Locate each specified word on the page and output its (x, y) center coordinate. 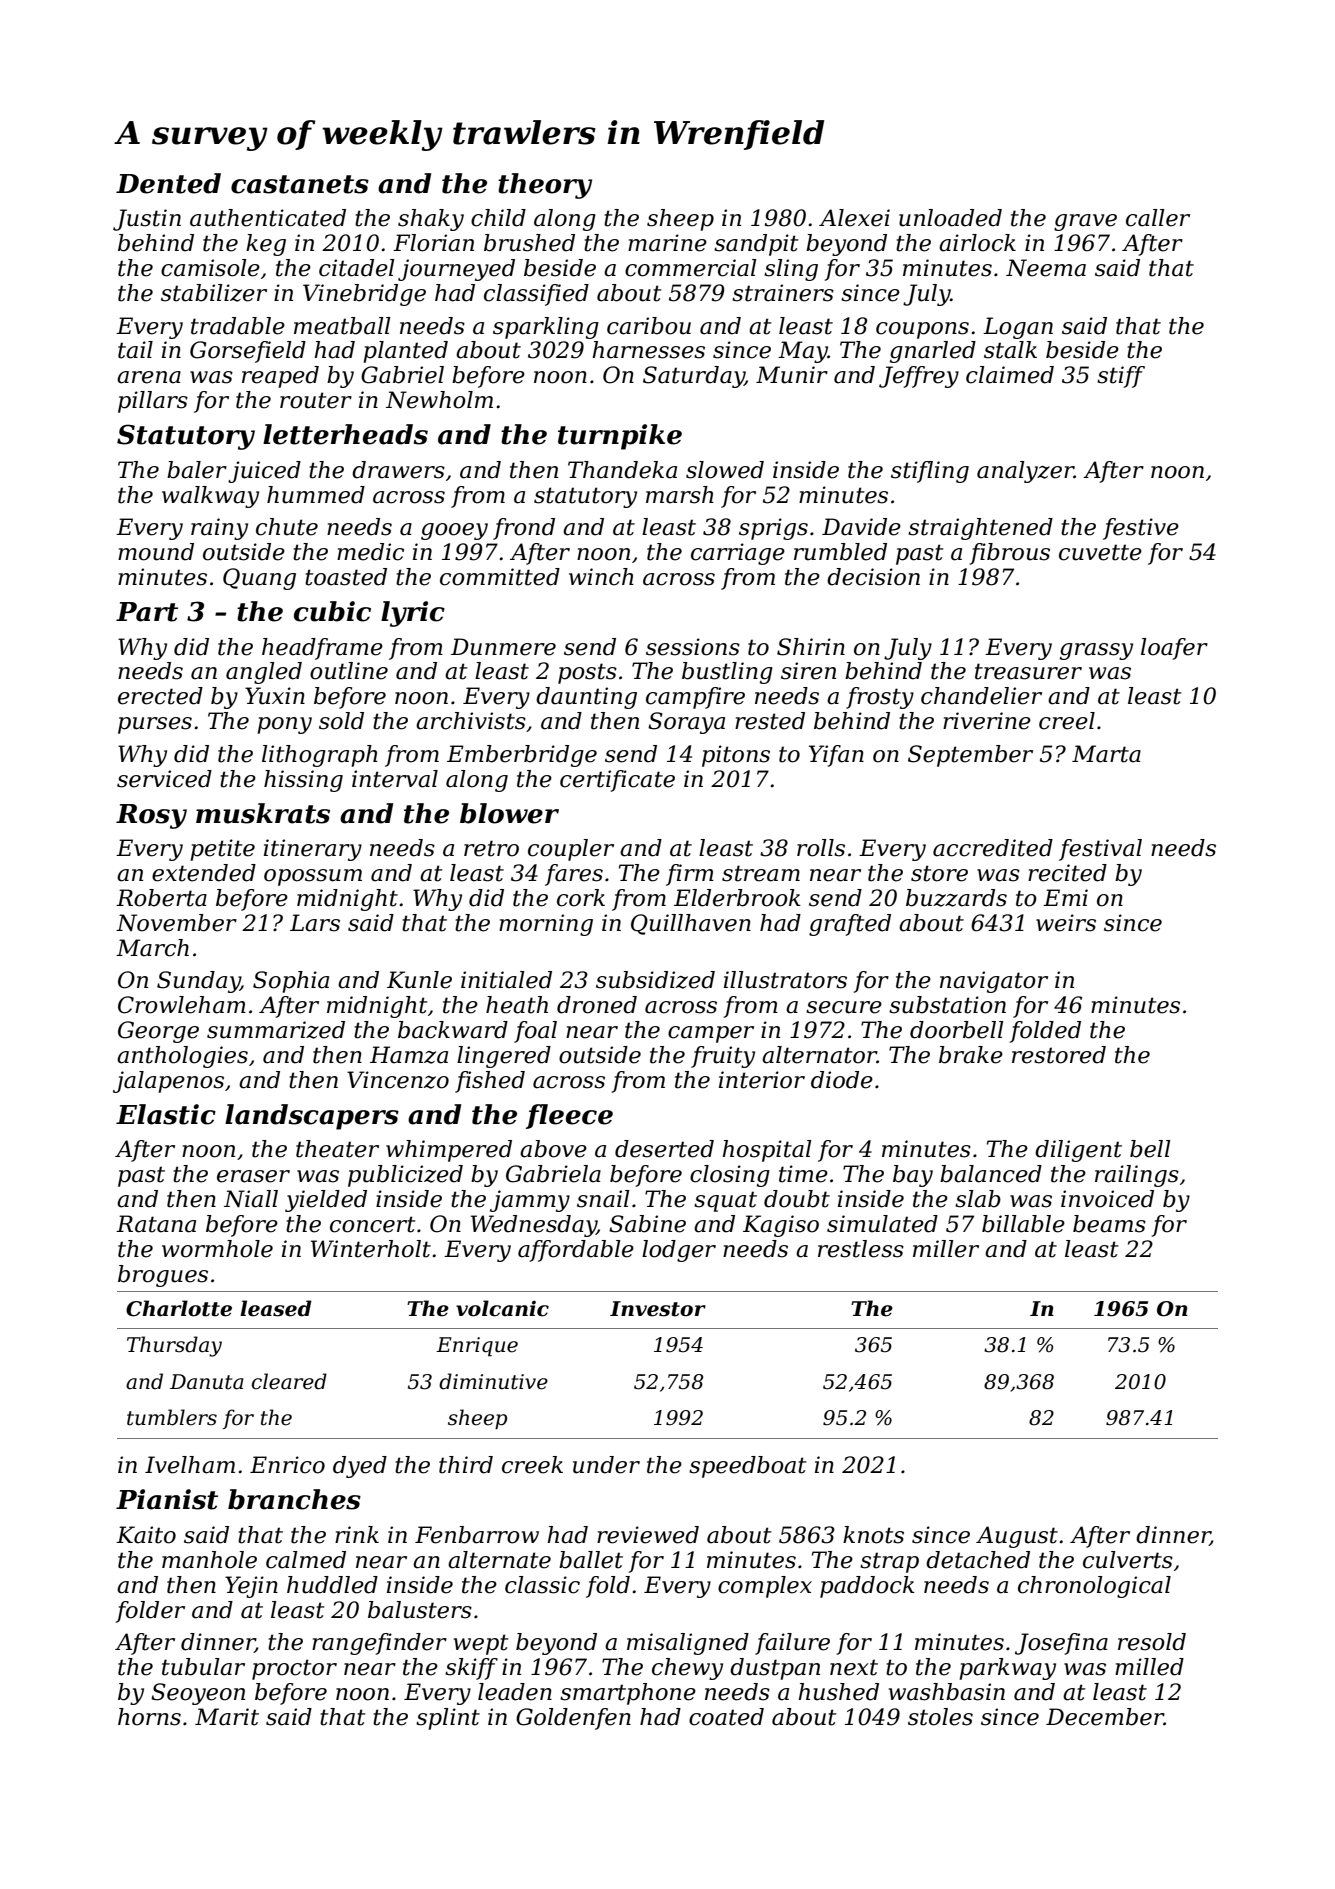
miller (946, 1249)
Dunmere (503, 647)
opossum (313, 877)
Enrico (287, 1465)
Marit (227, 1717)
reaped (280, 377)
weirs (1066, 923)
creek (532, 1465)
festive (1141, 529)
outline (349, 671)
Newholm (439, 400)
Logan (1018, 328)
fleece (569, 1116)
